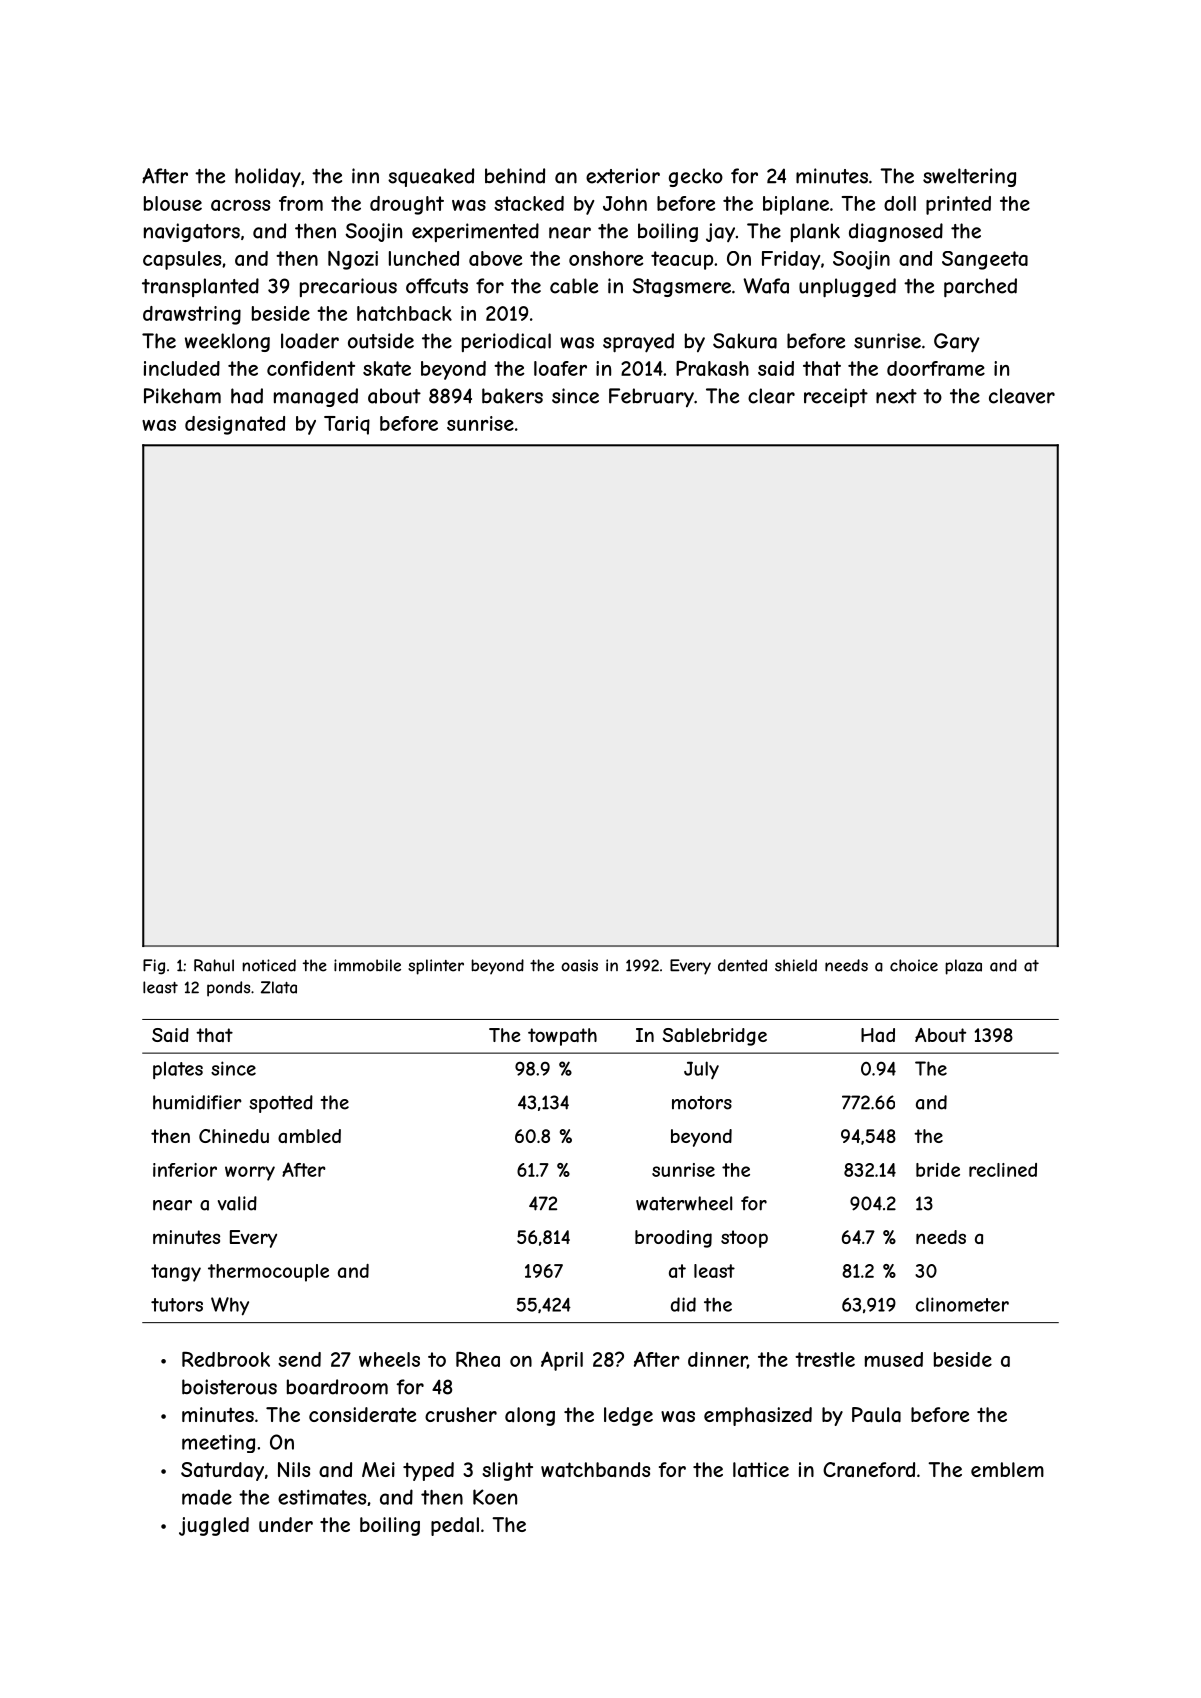 The image size is (1201, 1698). Describe the element at coordinates (702, 1103) in the screenshot. I see `motors` at that location.
